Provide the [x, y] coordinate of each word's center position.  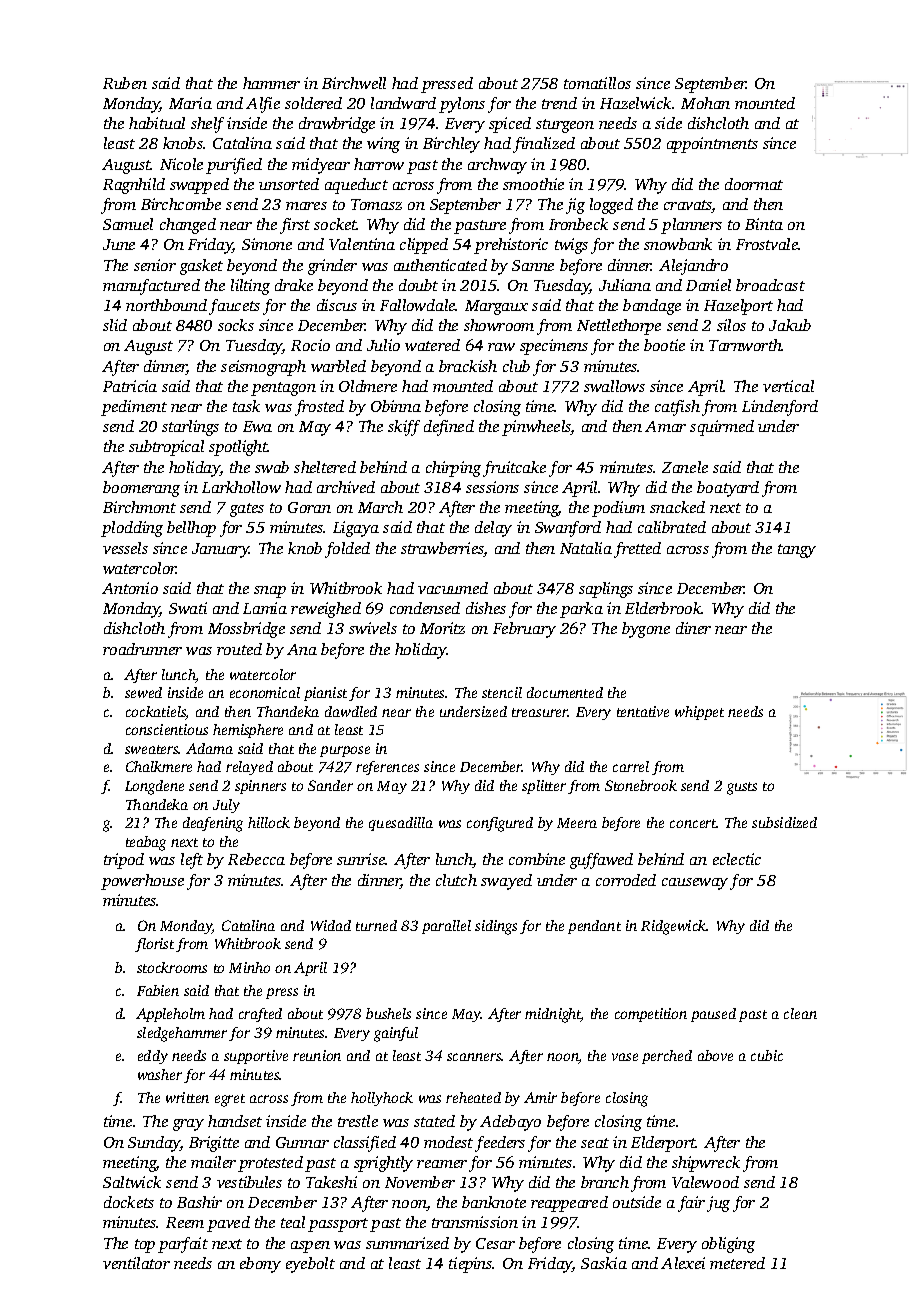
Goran [309, 507]
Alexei [683, 1263]
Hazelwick [635, 103]
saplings [606, 590]
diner [693, 628]
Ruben [125, 83]
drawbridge [337, 125]
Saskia [604, 1263]
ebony [260, 1265]
